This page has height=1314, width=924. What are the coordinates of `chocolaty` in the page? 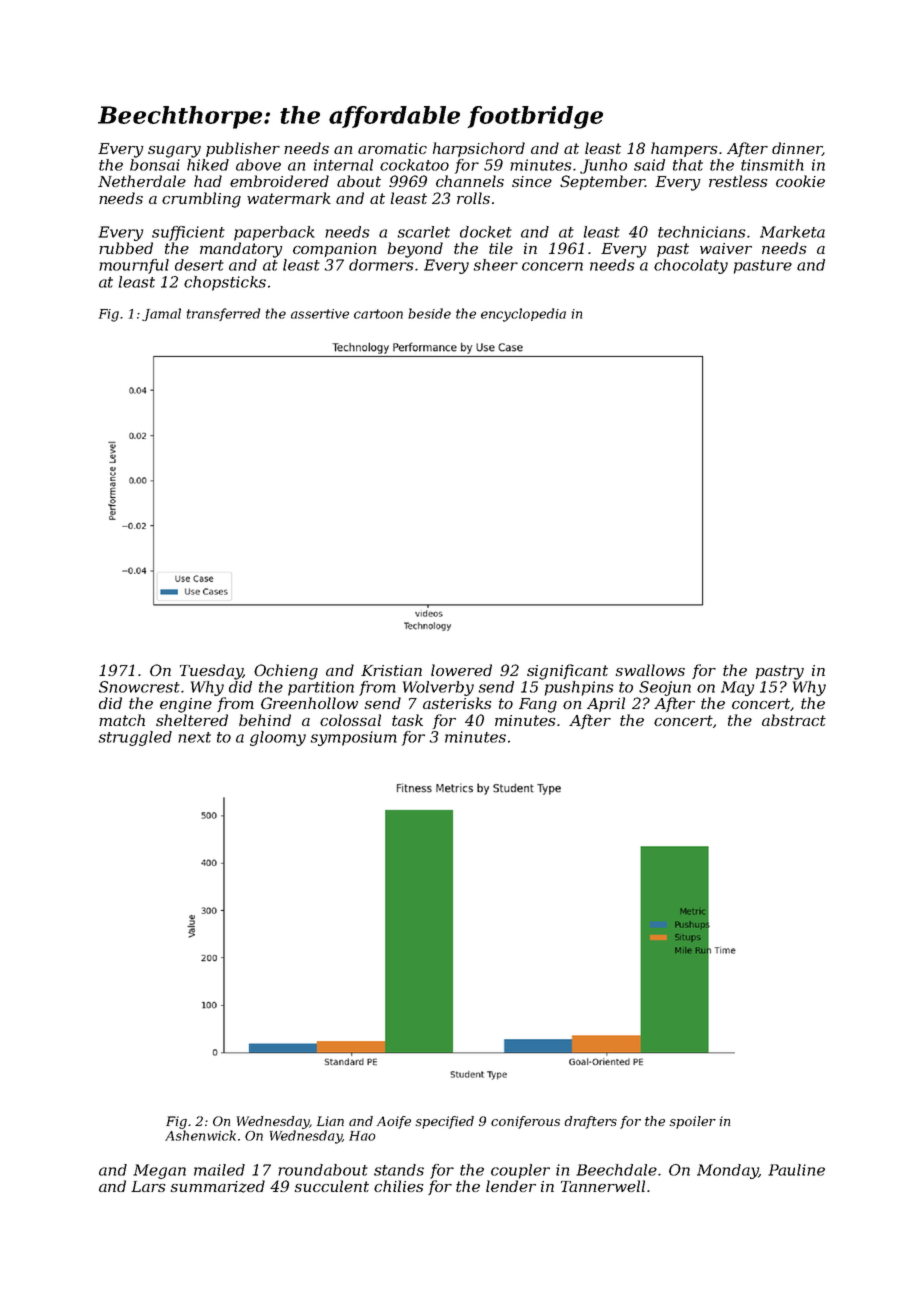 It's located at (691, 266).
